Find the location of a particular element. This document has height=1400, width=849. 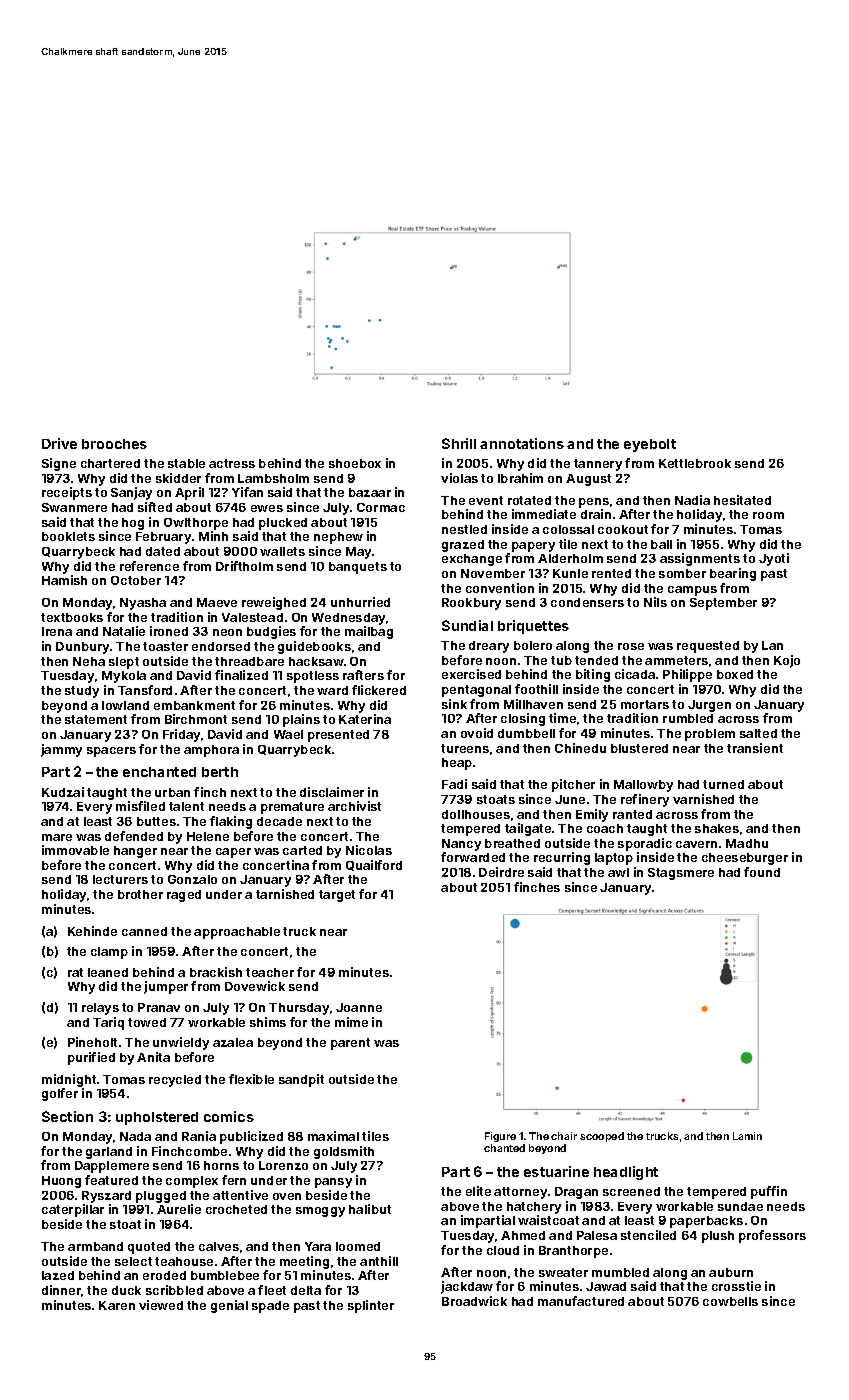

found is located at coordinates (762, 872).
